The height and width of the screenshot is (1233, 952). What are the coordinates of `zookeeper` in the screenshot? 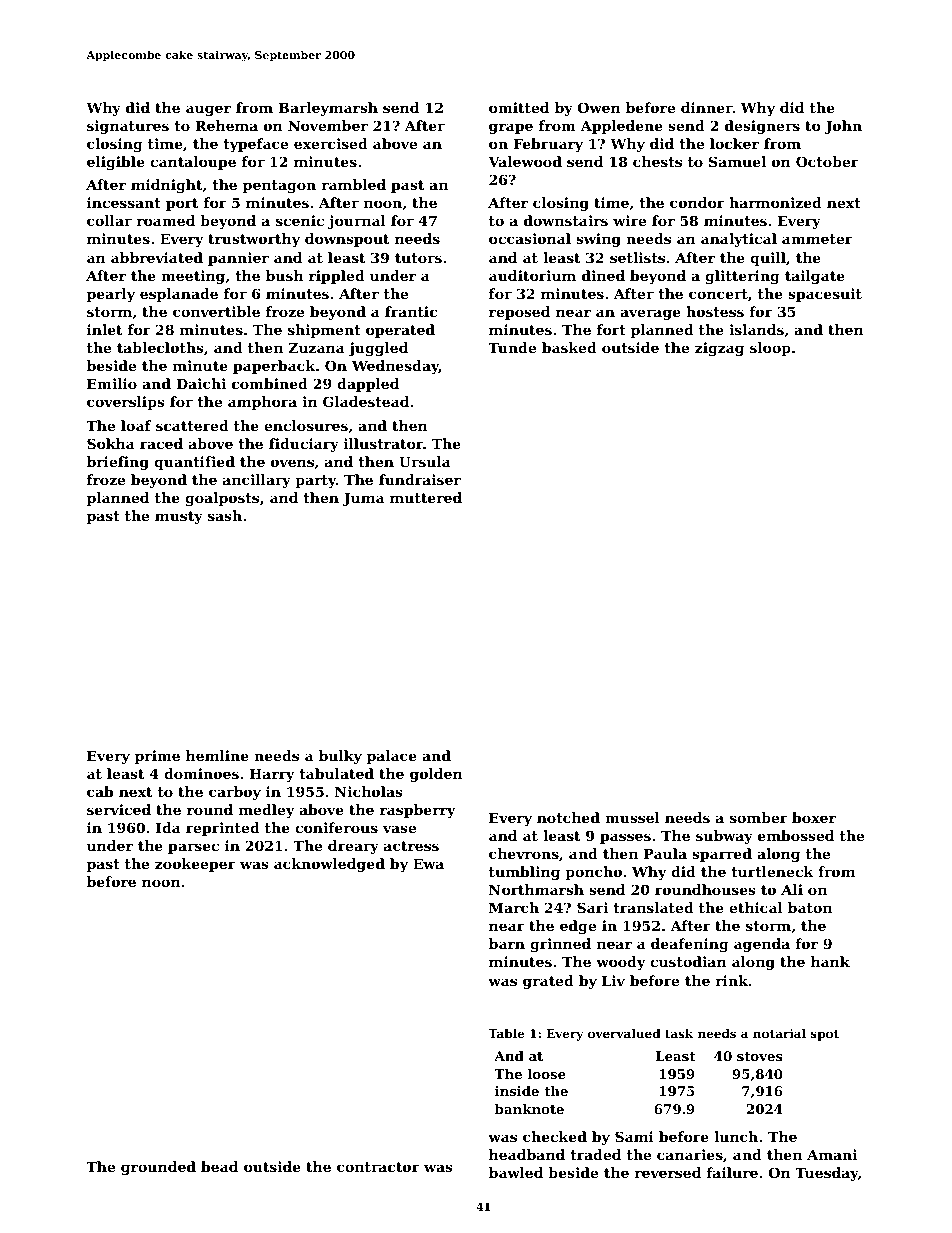 It's located at (195, 865).
